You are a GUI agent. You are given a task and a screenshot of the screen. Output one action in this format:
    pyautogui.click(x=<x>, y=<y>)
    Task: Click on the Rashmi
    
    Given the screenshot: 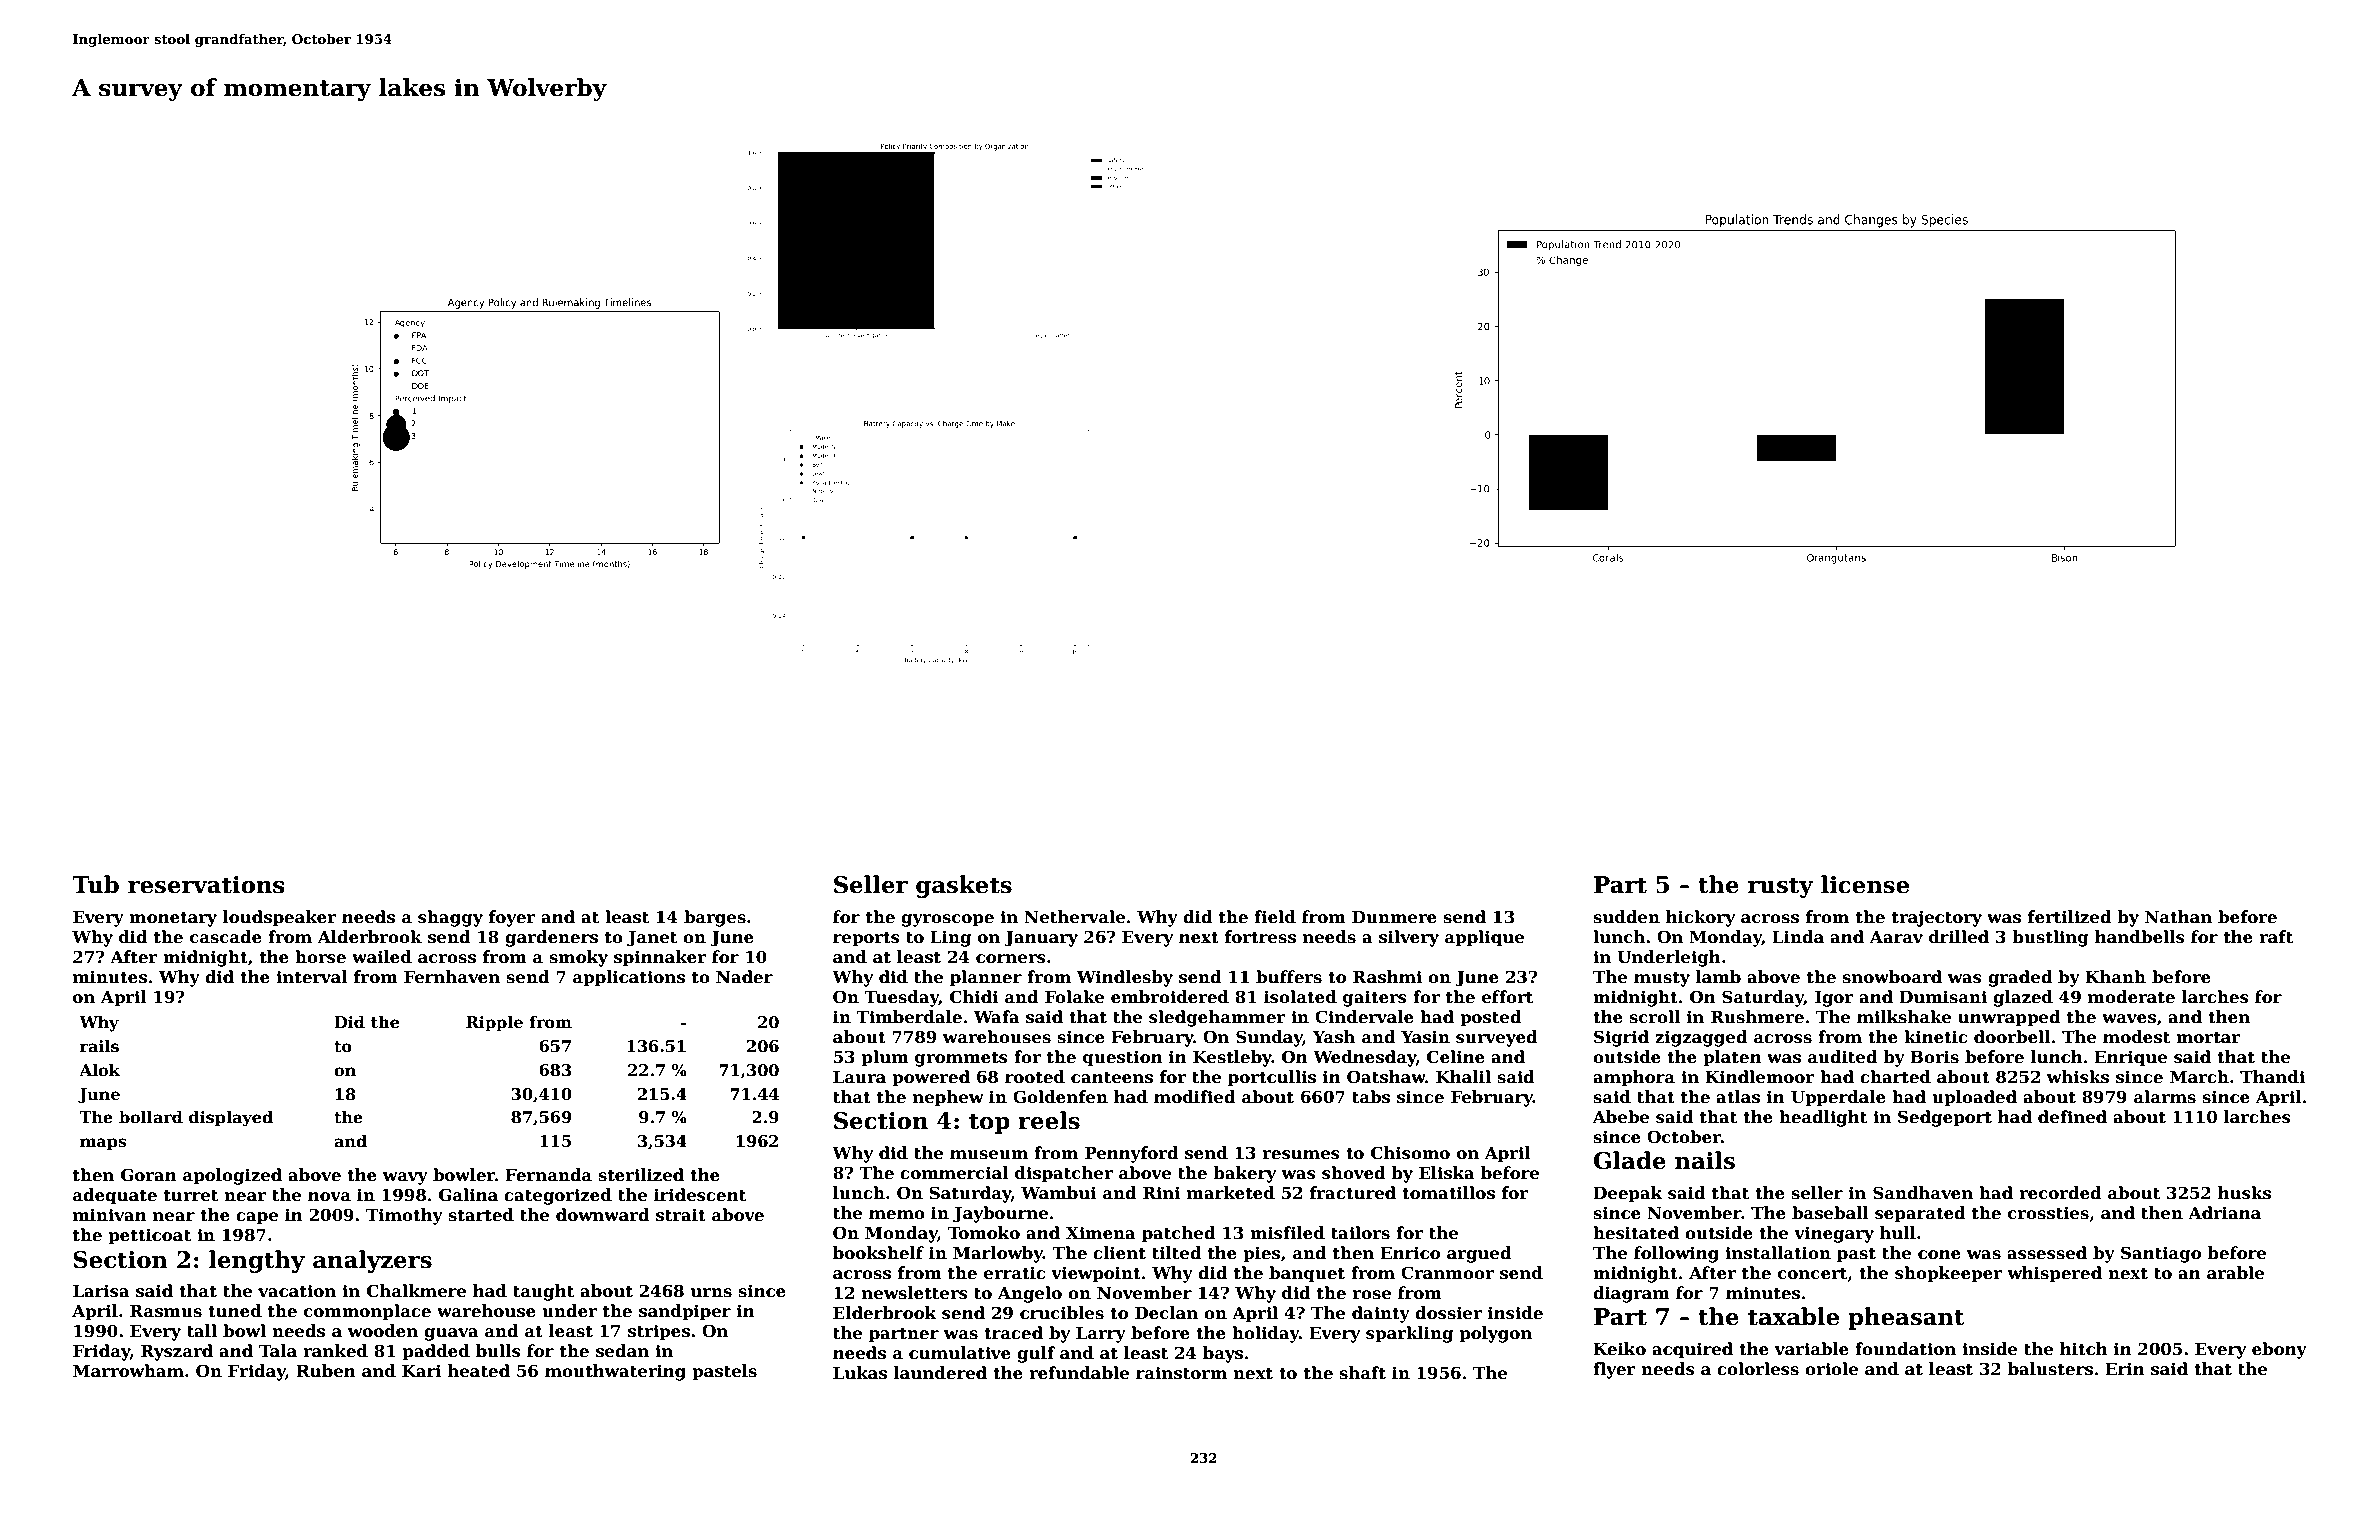 What is the action you would take?
    pyautogui.click(x=1387, y=977)
